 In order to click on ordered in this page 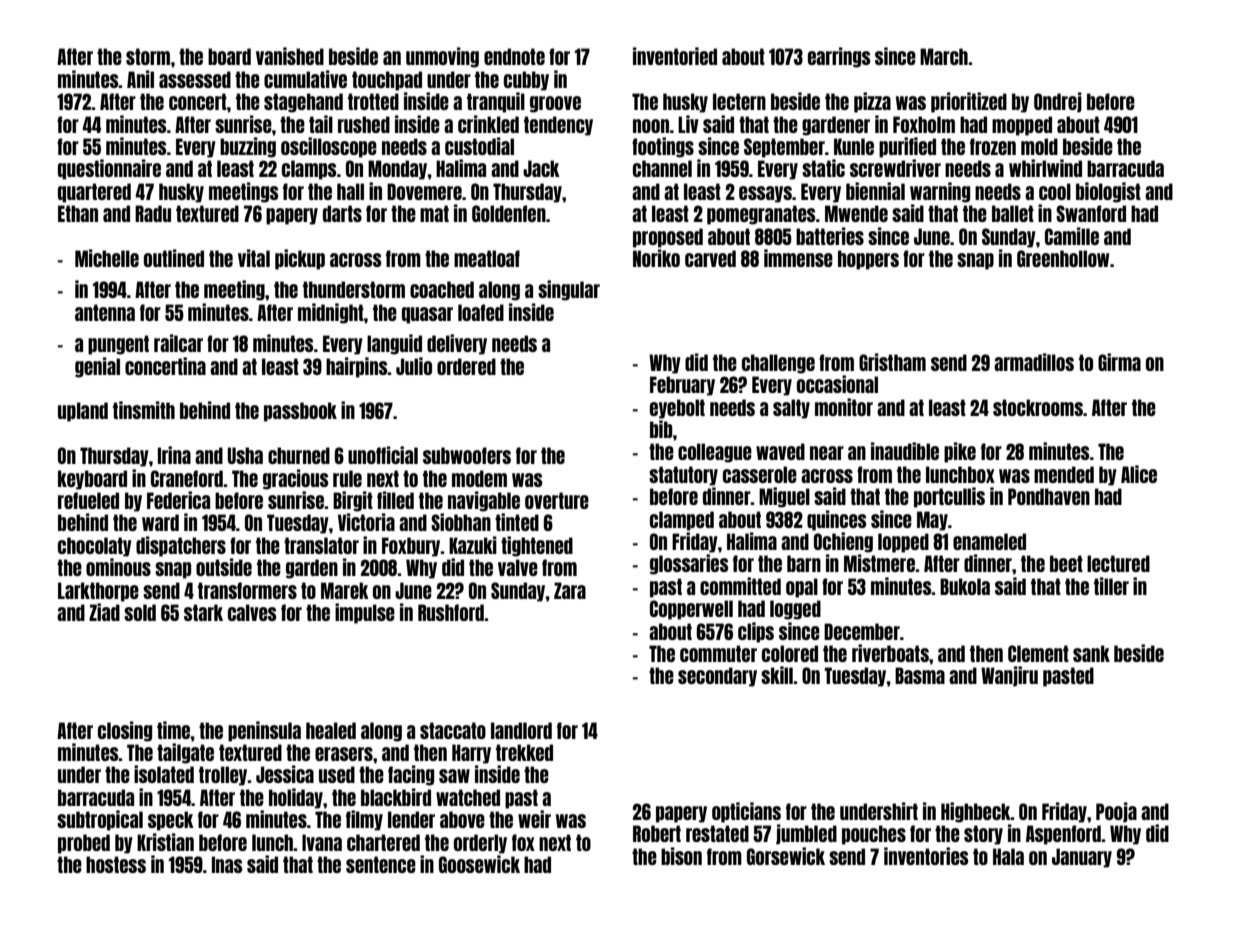, I will do `click(466, 366)`.
